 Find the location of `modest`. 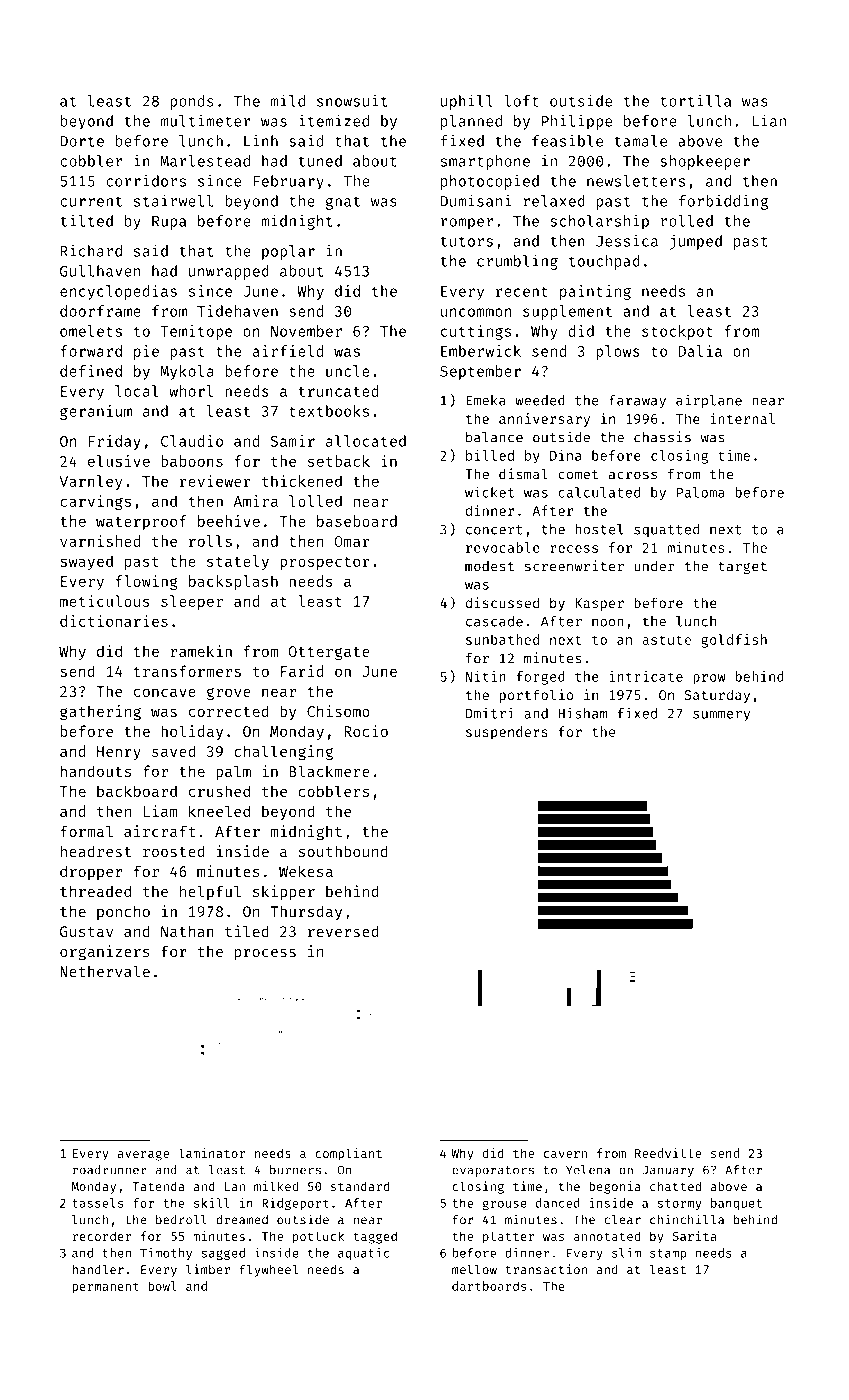

modest is located at coordinates (489, 566).
